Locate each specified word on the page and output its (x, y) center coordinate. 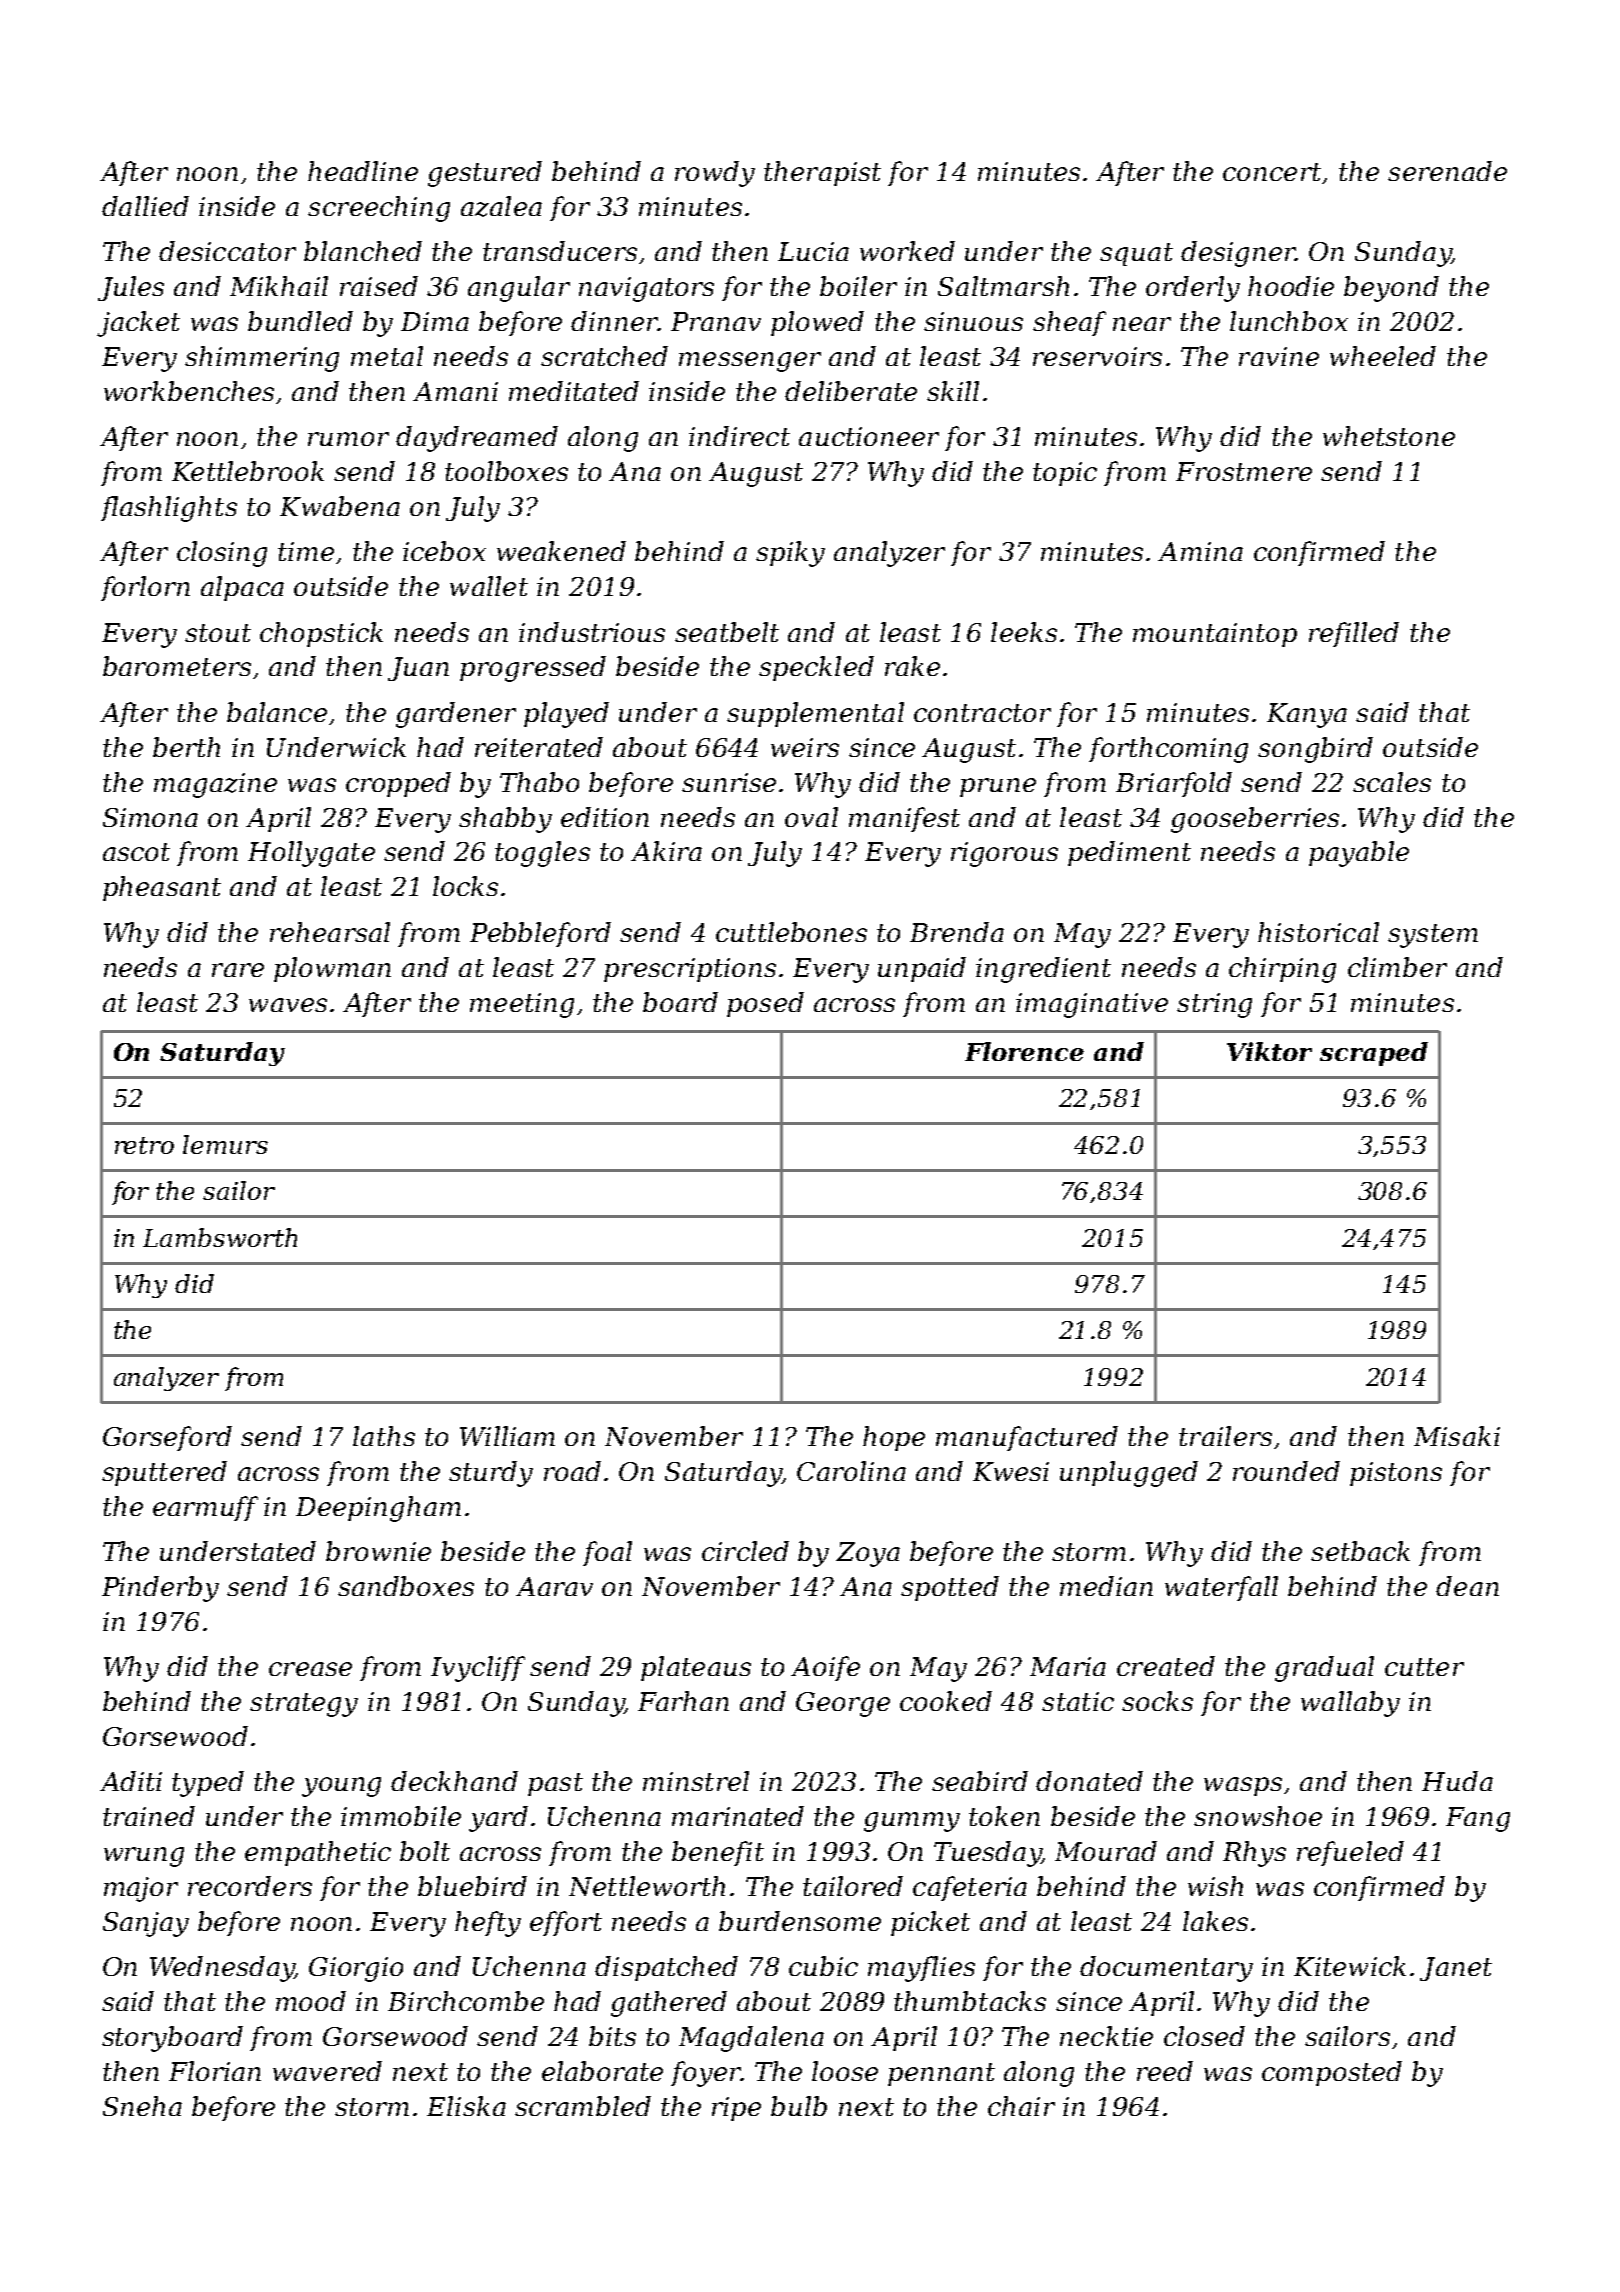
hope (894, 1438)
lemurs (225, 1144)
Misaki (1457, 1436)
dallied (145, 206)
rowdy (715, 174)
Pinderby (160, 1589)
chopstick (321, 634)
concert (1272, 172)
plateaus (696, 1668)
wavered (327, 2071)
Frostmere (1244, 471)
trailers (1225, 1436)
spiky (790, 554)
